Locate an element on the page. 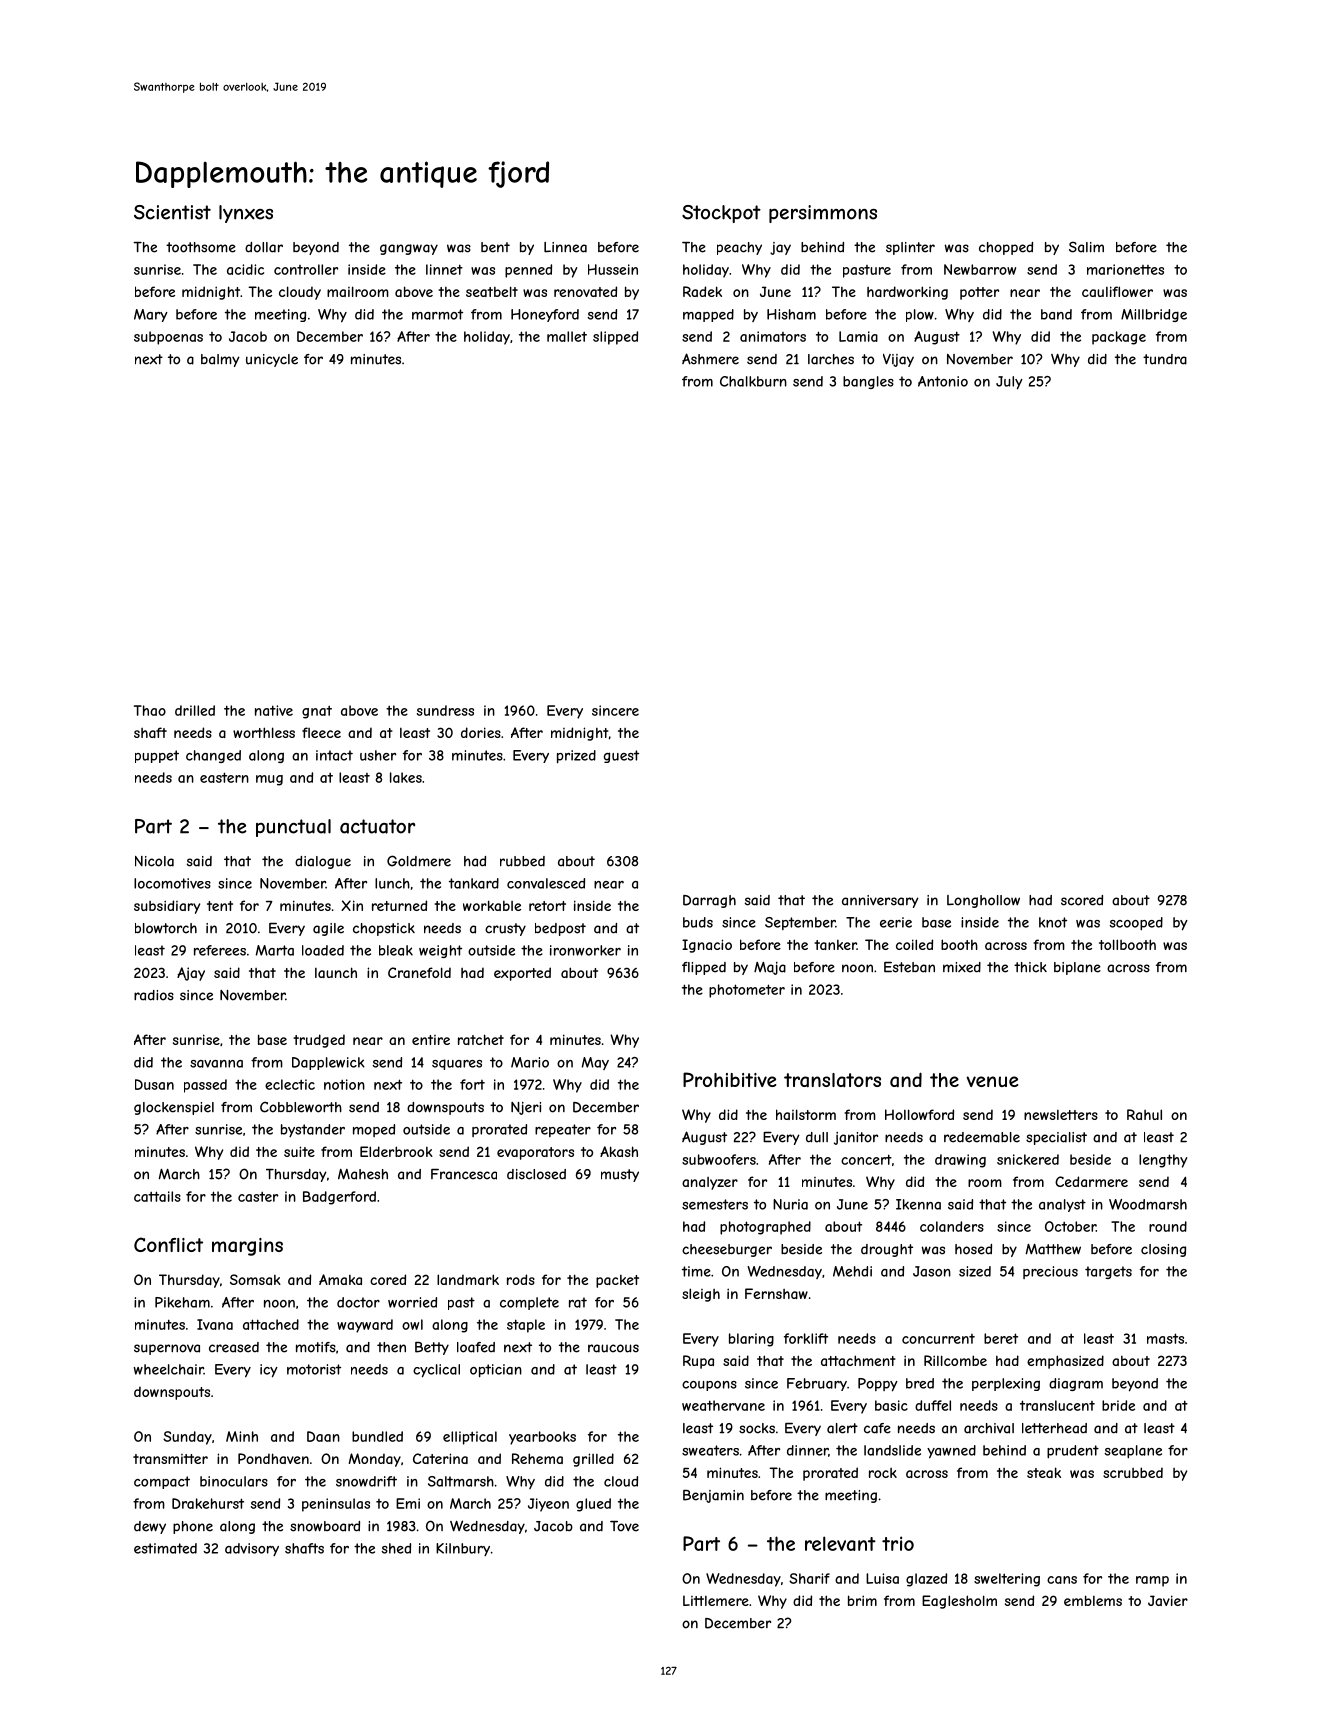  Longhollow is located at coordinates (983, 901).
